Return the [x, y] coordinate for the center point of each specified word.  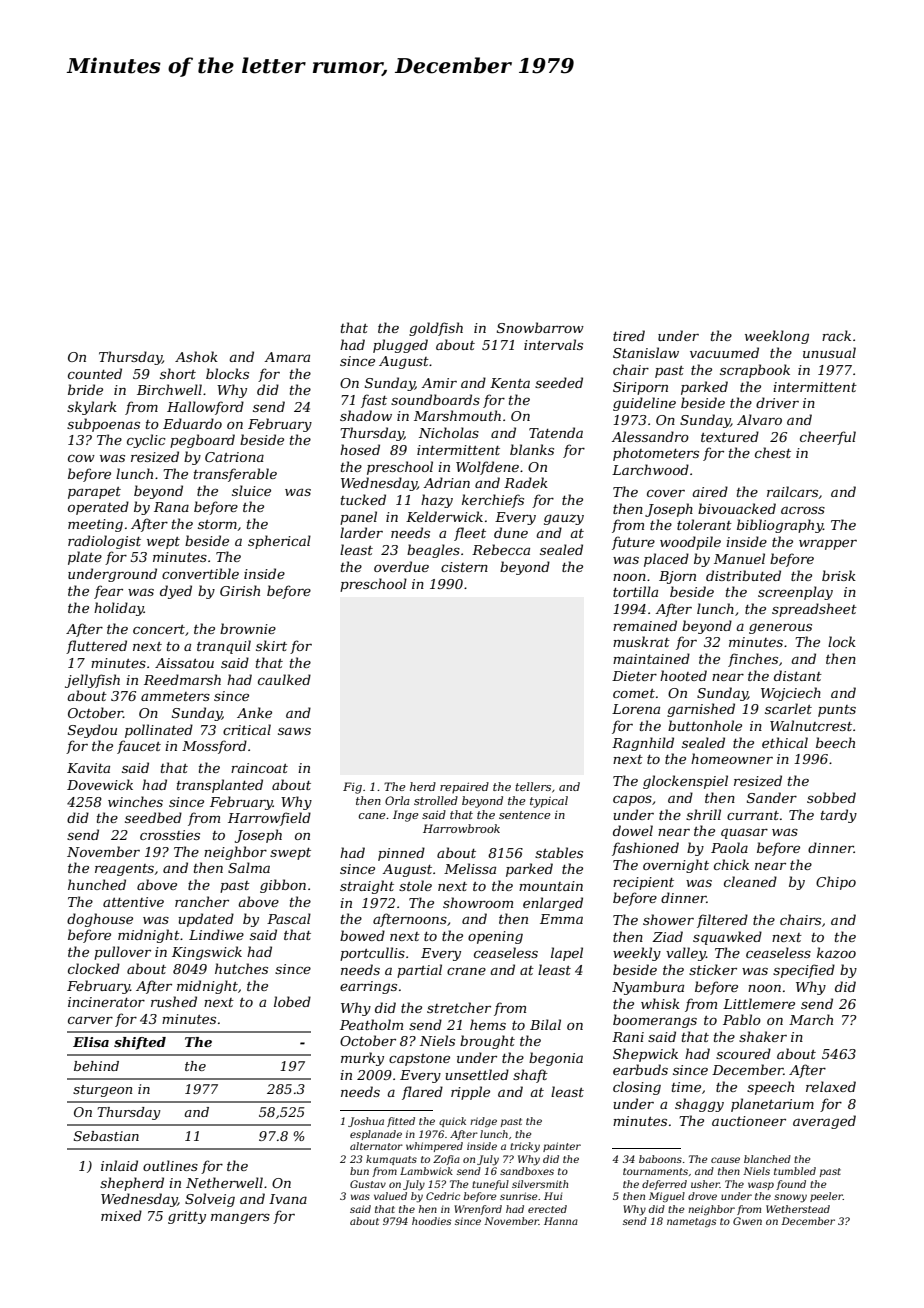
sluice [251, 490]
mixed [121, 1215]
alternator [376, 1146]
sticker [713, 969]
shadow [366, 415]
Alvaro [759, 419]
